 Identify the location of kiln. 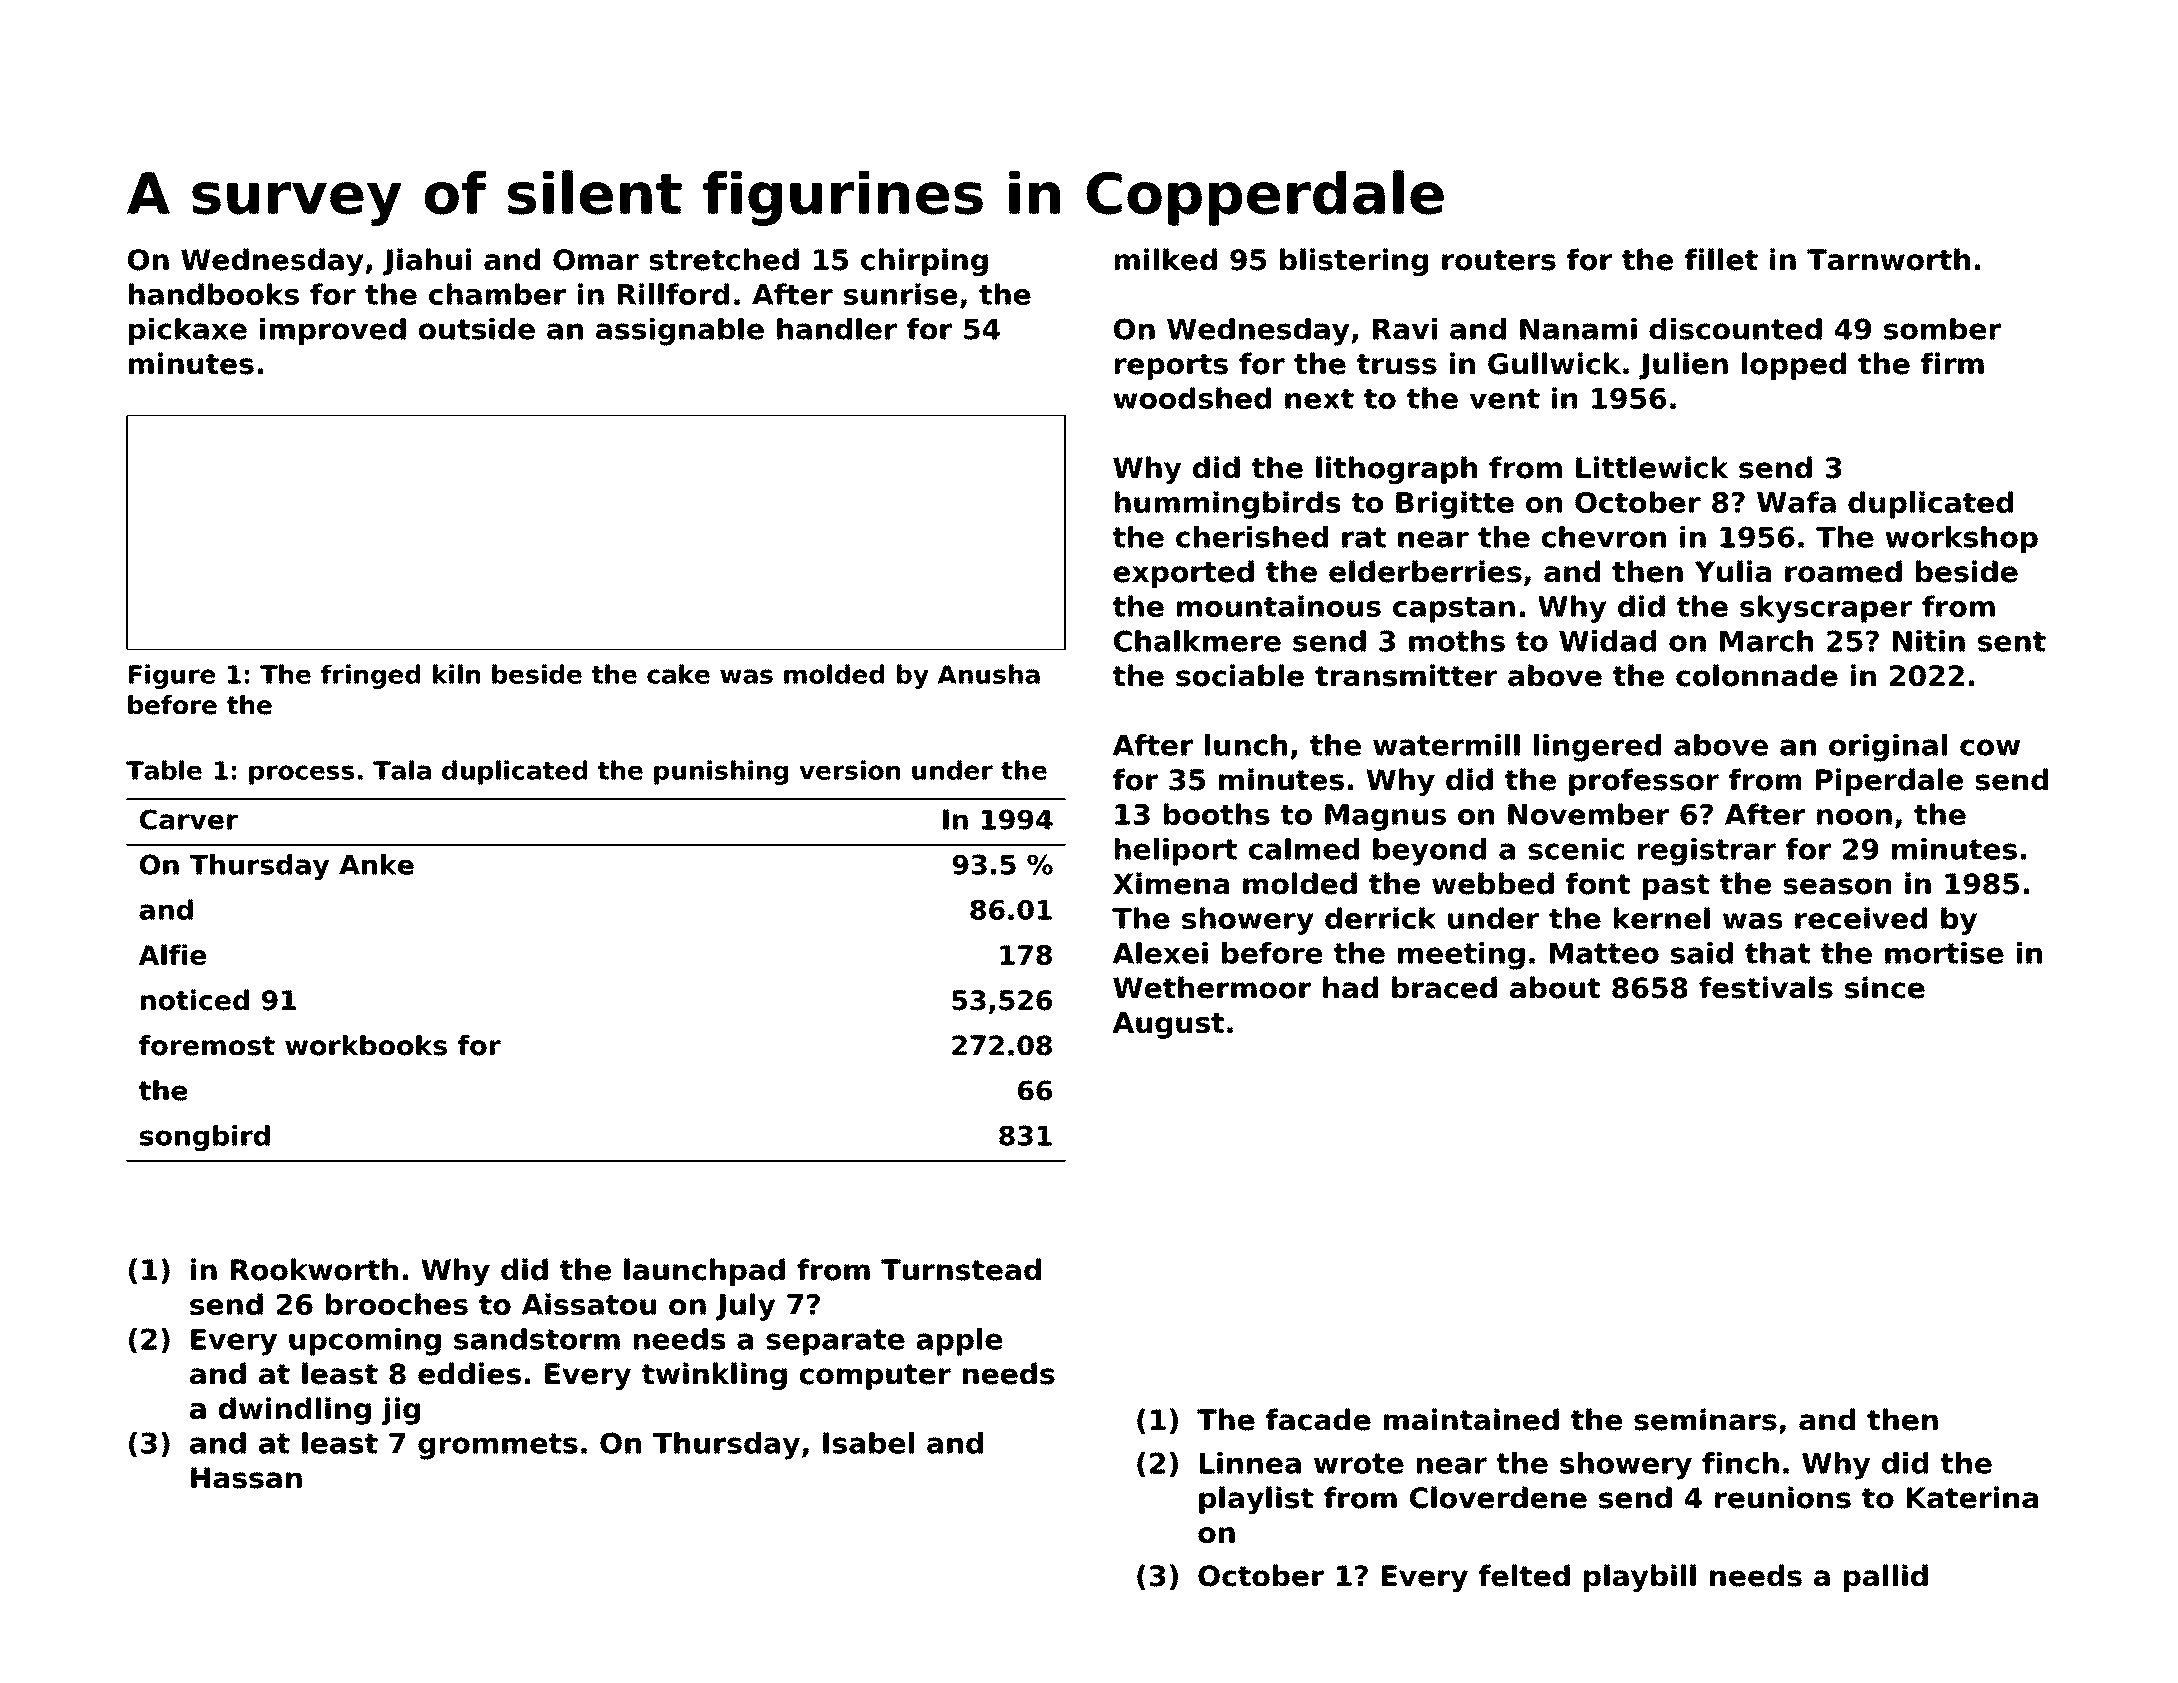
(456, 674).
